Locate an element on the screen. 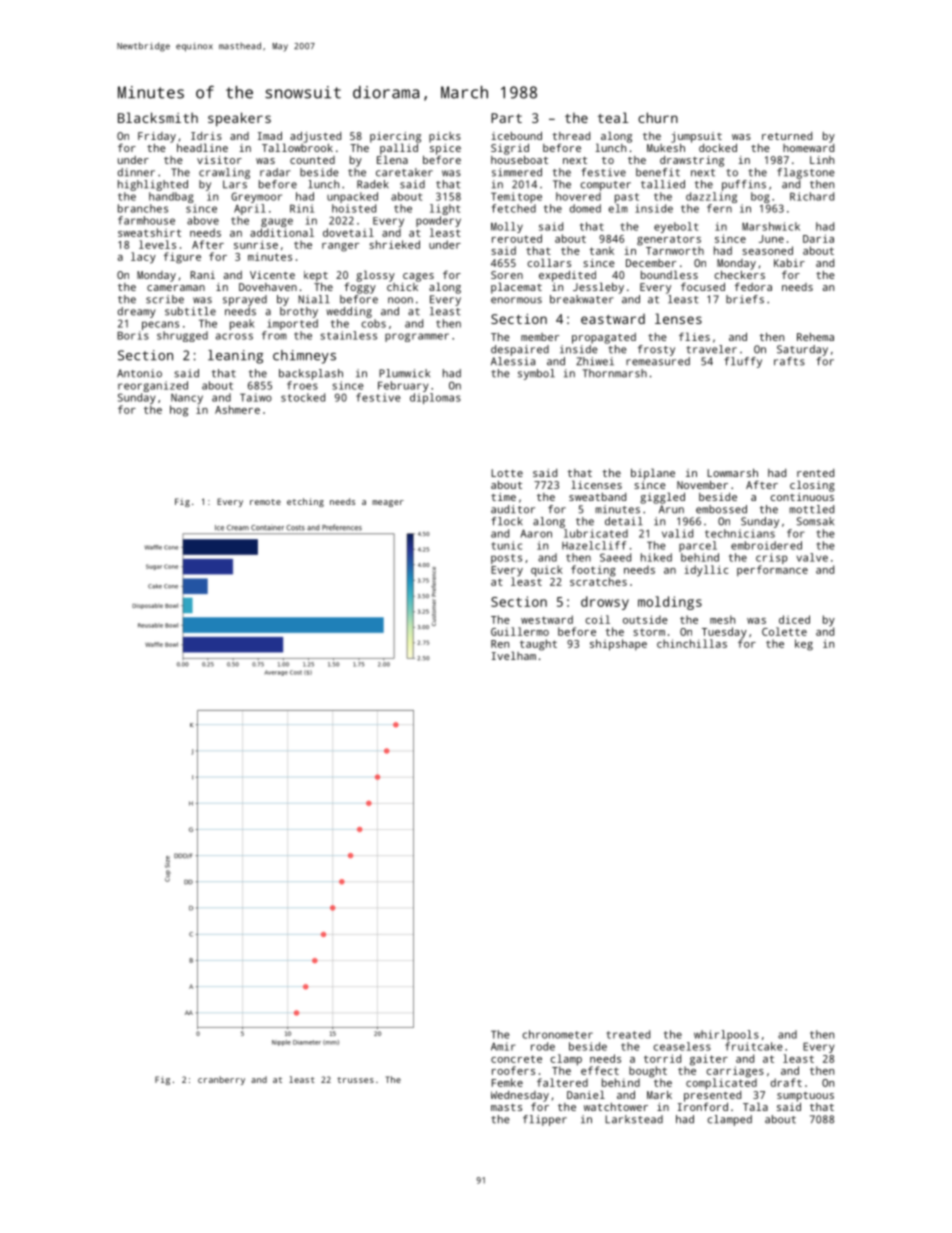  Ivelham is located at coordinates (514, 655).
